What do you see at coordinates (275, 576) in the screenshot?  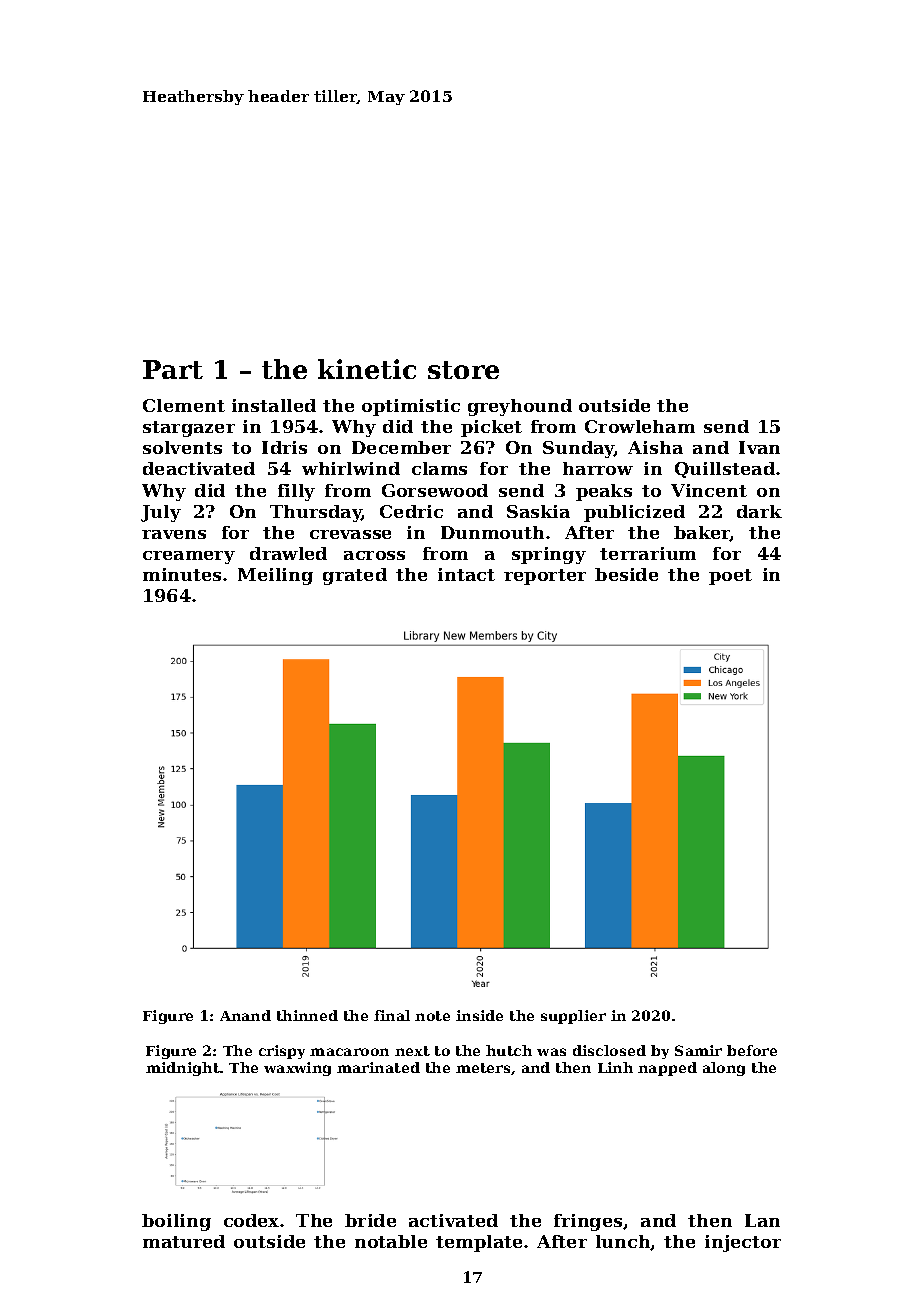 I see `Meiling` at bounding box center [275, 576].
